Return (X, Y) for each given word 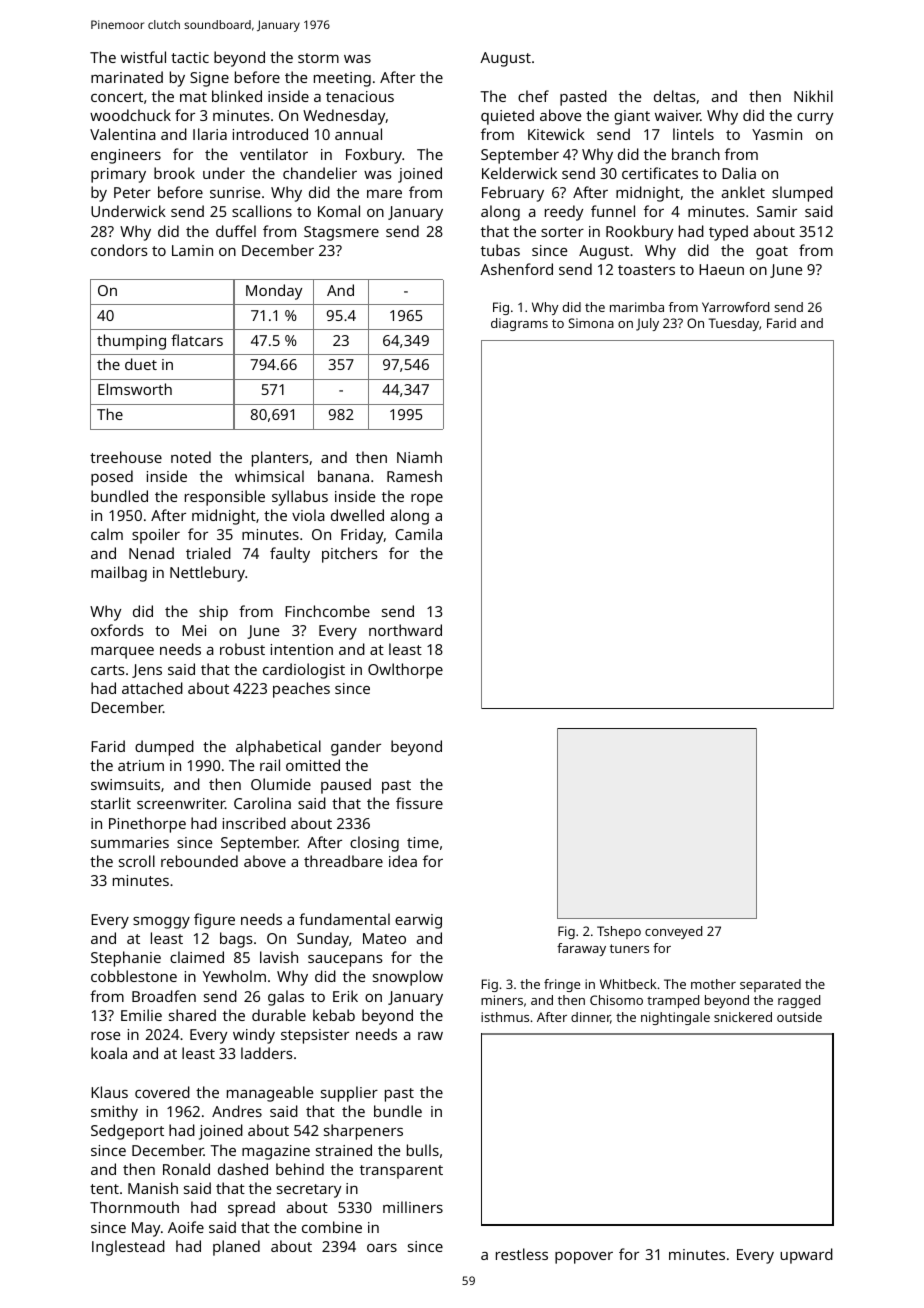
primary (118, 175)
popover (584, 1258)
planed (236, 1248)
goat (772, 253)
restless (522, 1254)
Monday (274, 292)
